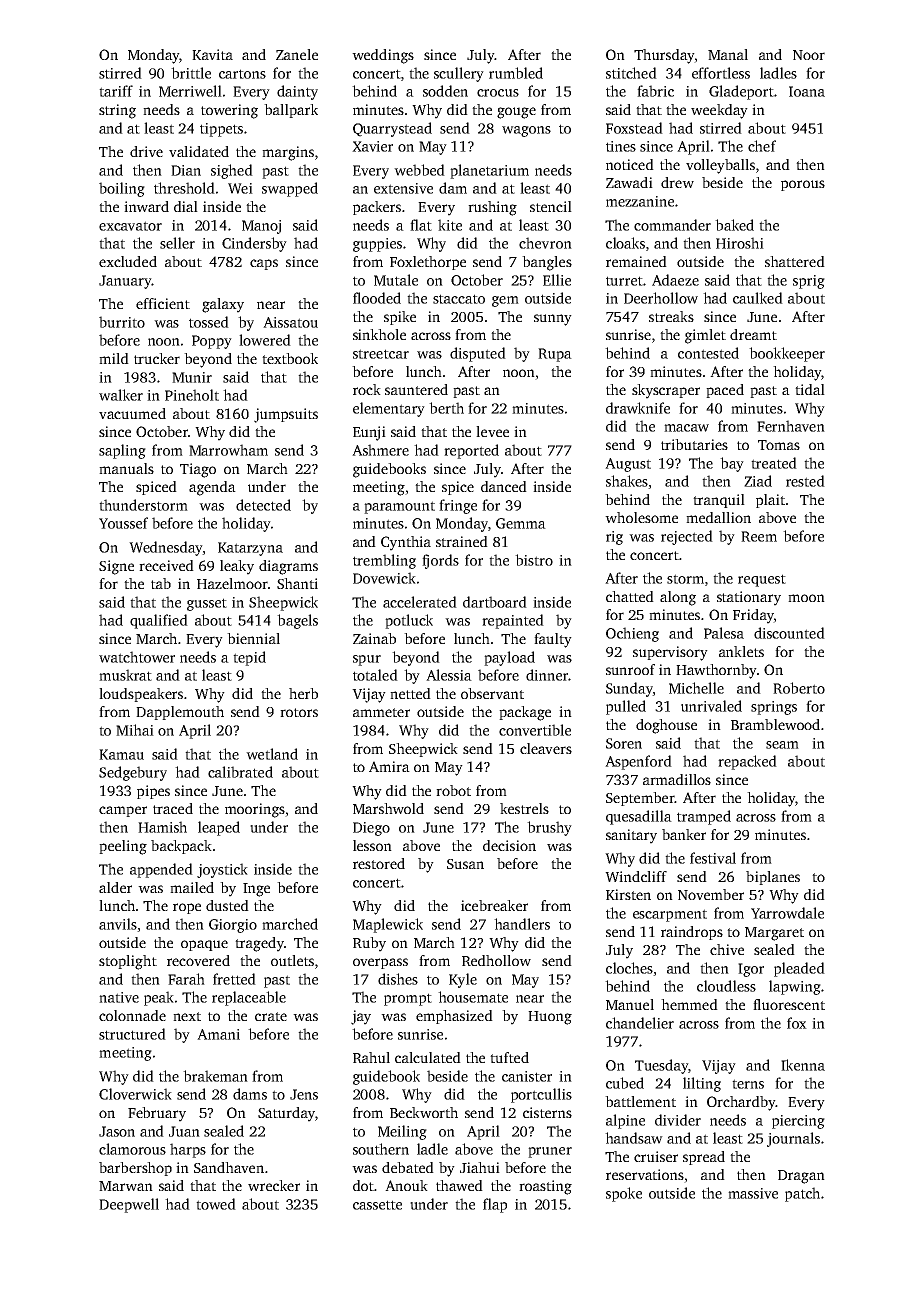 Image resolution: width=924 pixels, height=1308 pixels. What do you see at coordinates (753, 1193) in the image?
I see `massive` at bounding box center [753, 1193].
